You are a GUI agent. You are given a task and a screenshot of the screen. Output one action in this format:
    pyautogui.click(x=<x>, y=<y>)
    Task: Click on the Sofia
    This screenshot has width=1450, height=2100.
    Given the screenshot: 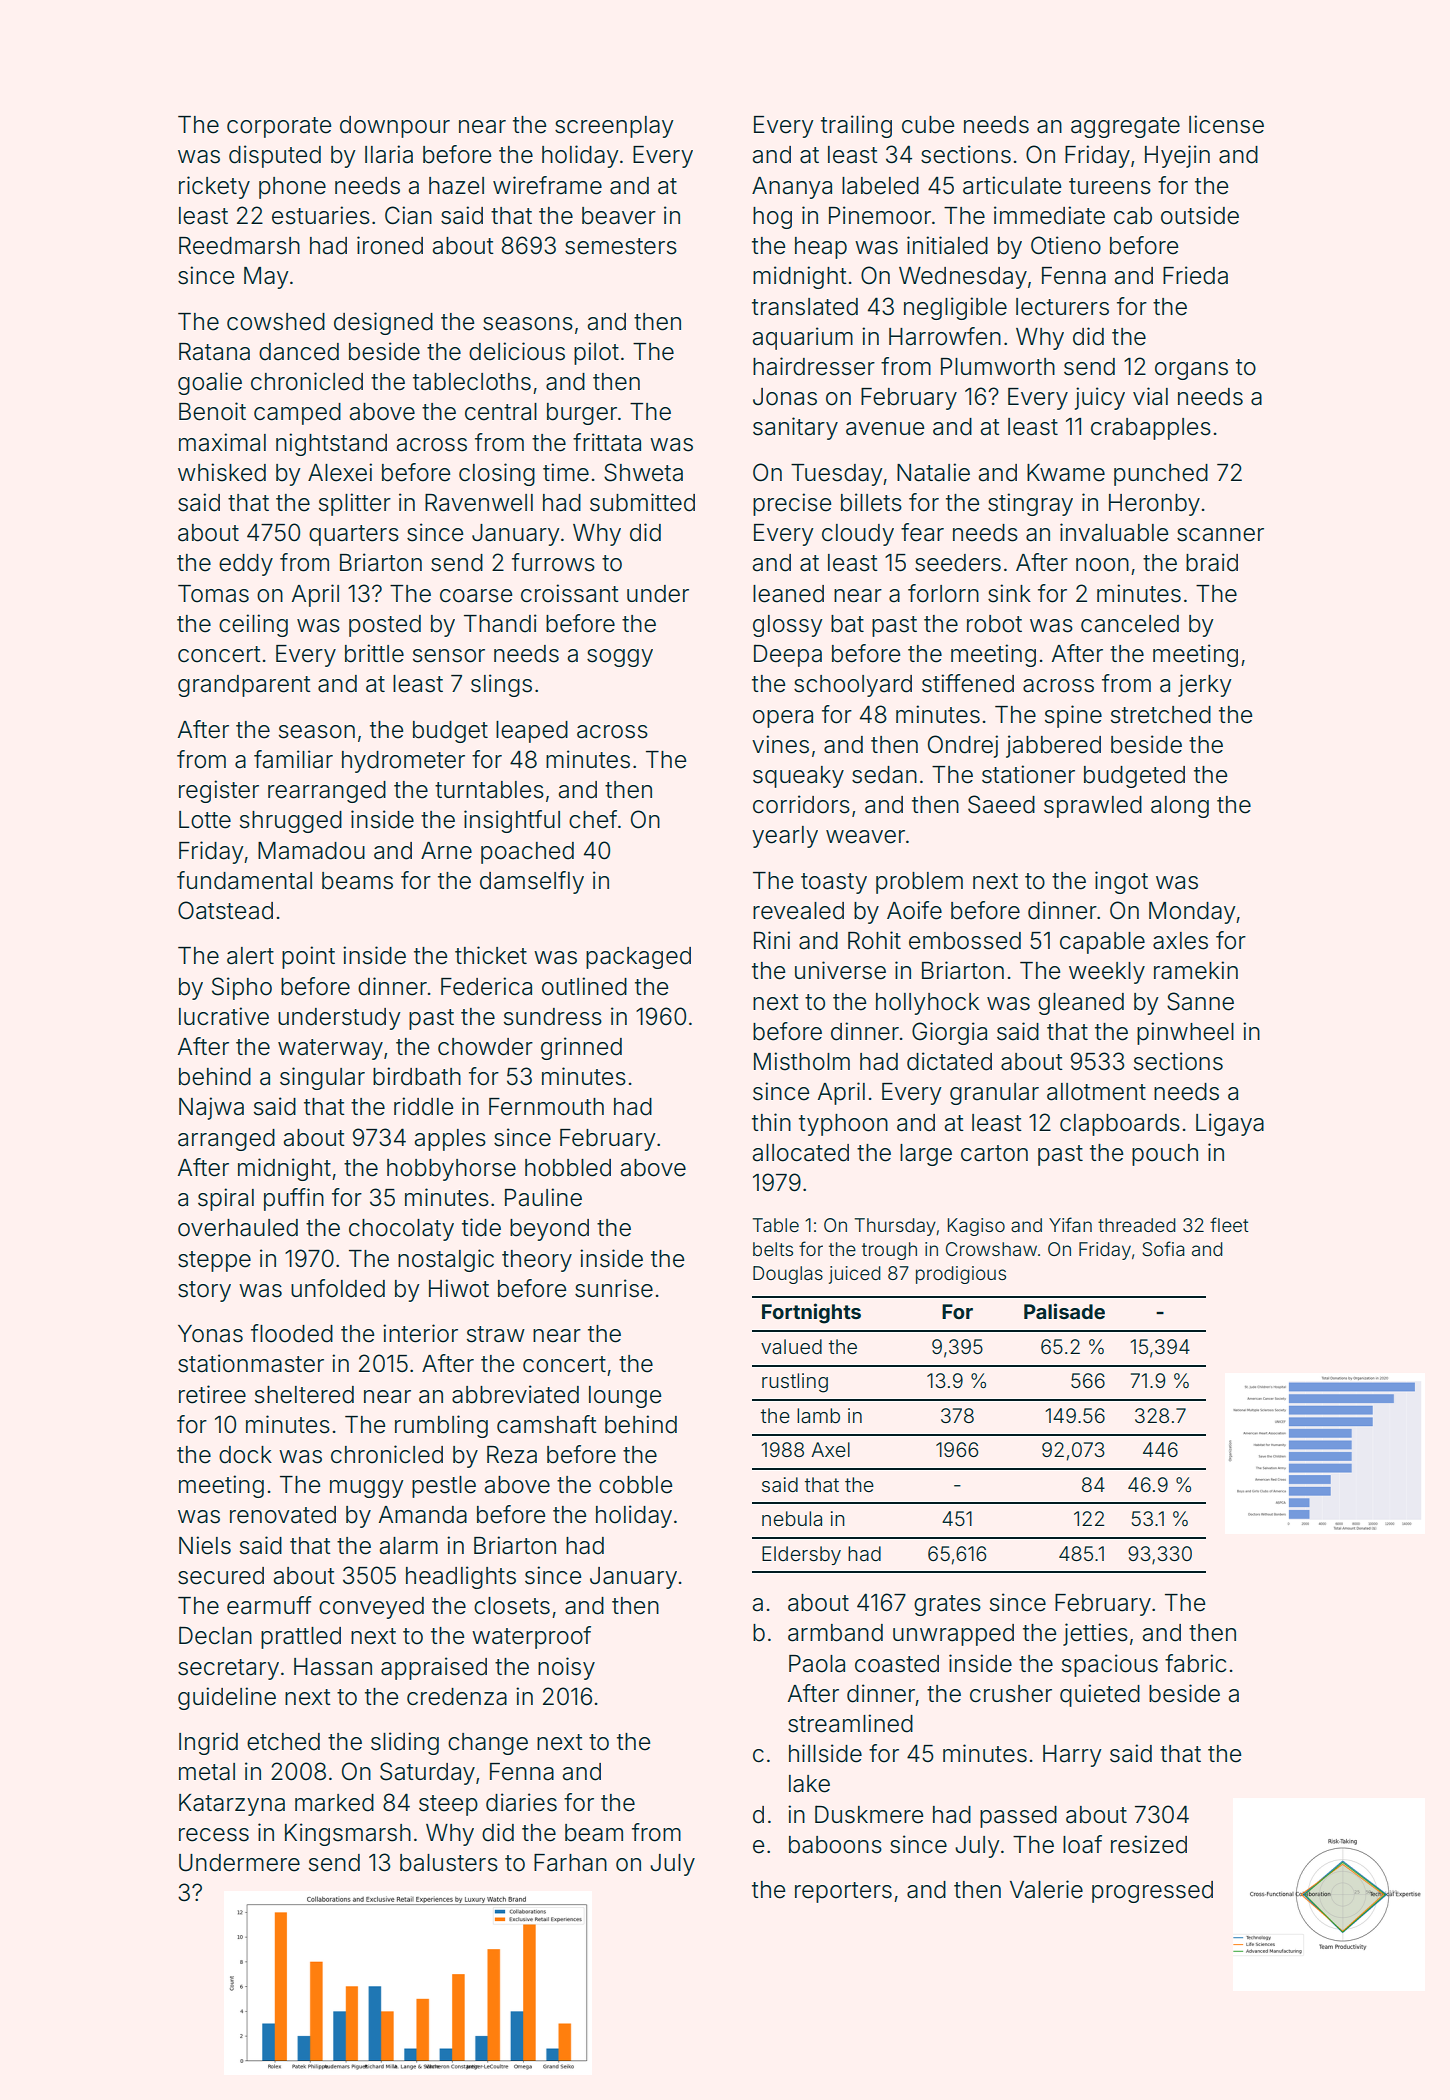 What is the action you would take?
    pyautogui.click(x=1163, y=1249)
